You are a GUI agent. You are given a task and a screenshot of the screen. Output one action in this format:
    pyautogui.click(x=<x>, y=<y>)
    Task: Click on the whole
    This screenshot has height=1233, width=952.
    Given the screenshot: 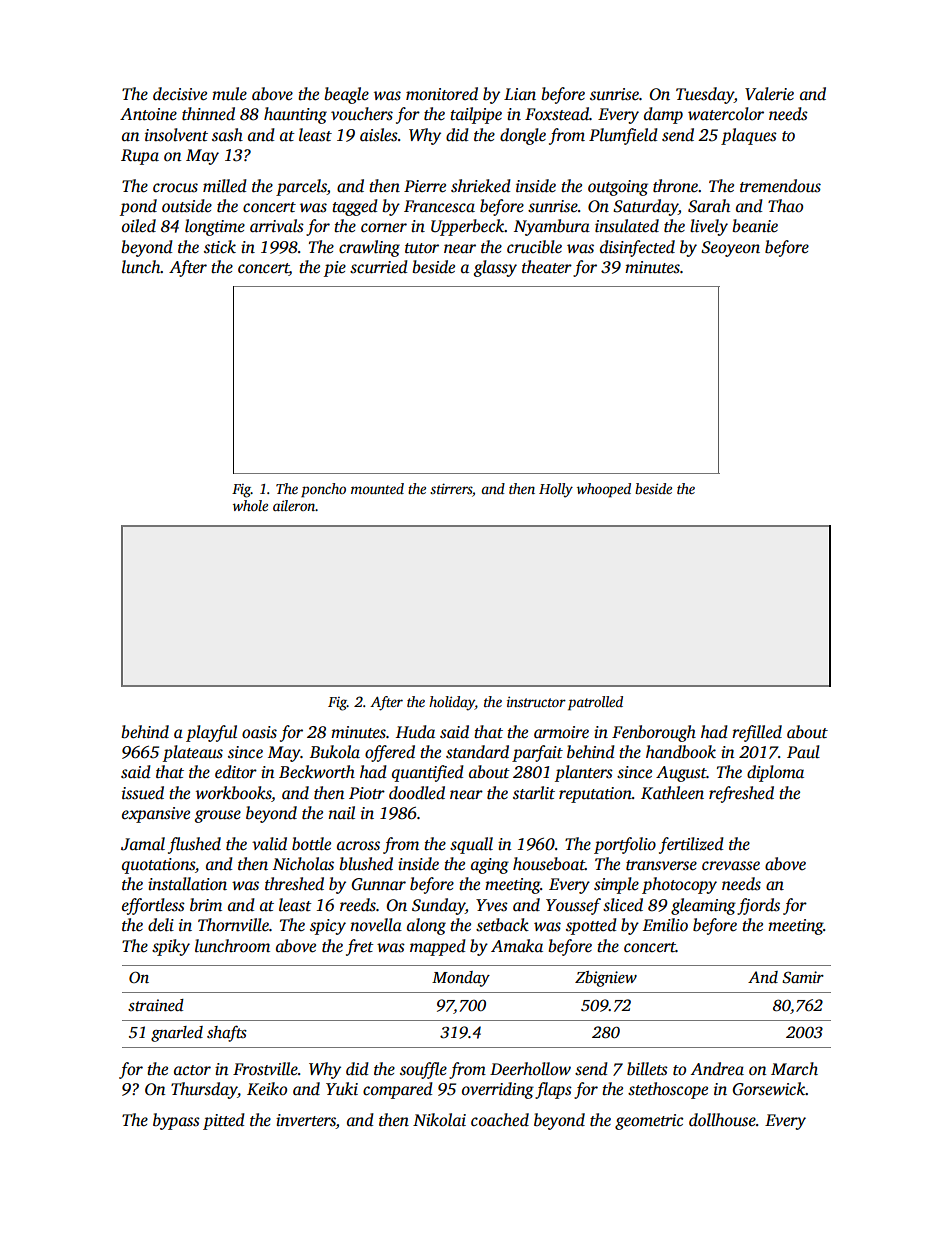 What is the action you would take?
    pyautogui.click(x=250, y=505)
